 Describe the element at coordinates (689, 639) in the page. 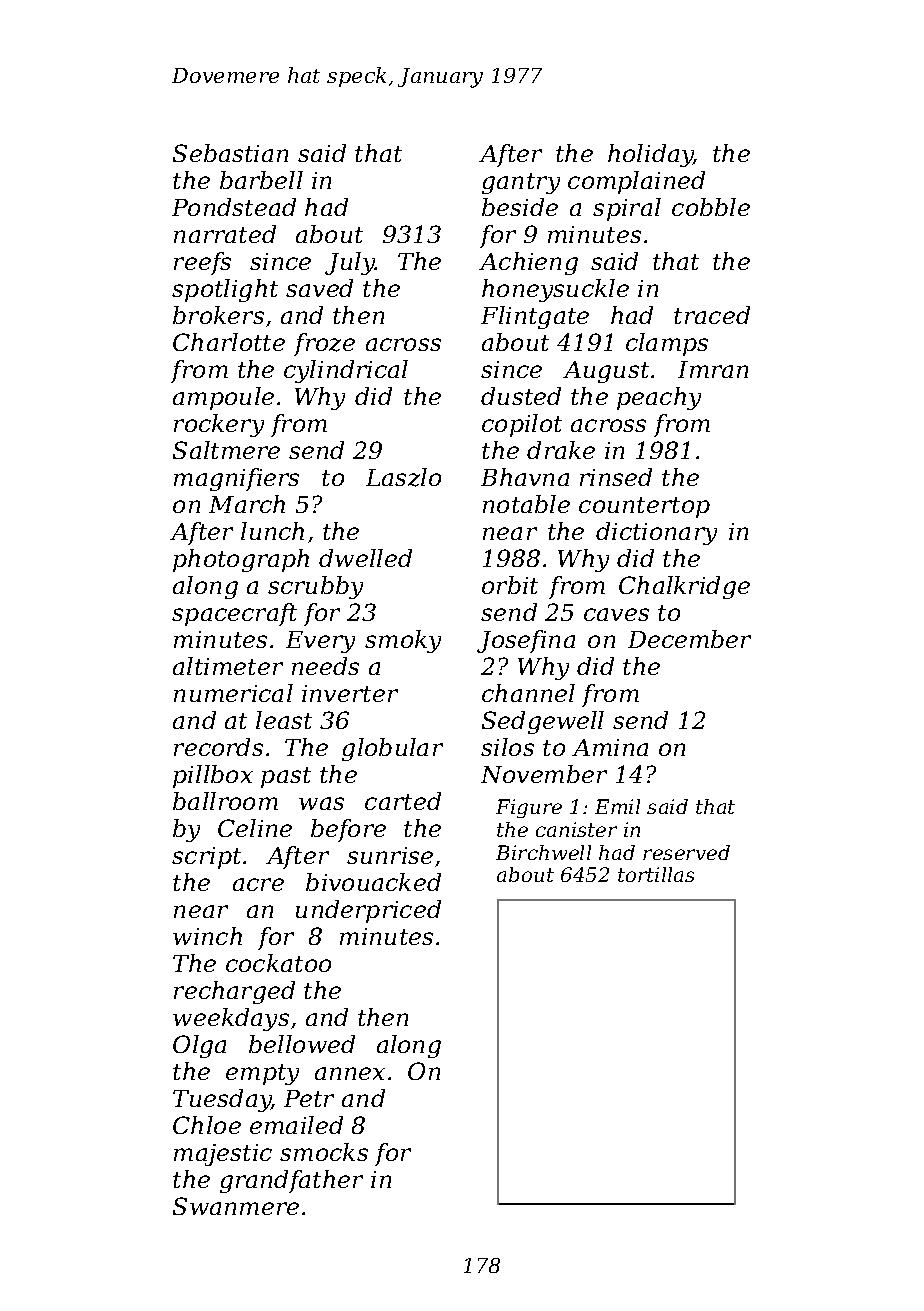

I see `December` at that location.
